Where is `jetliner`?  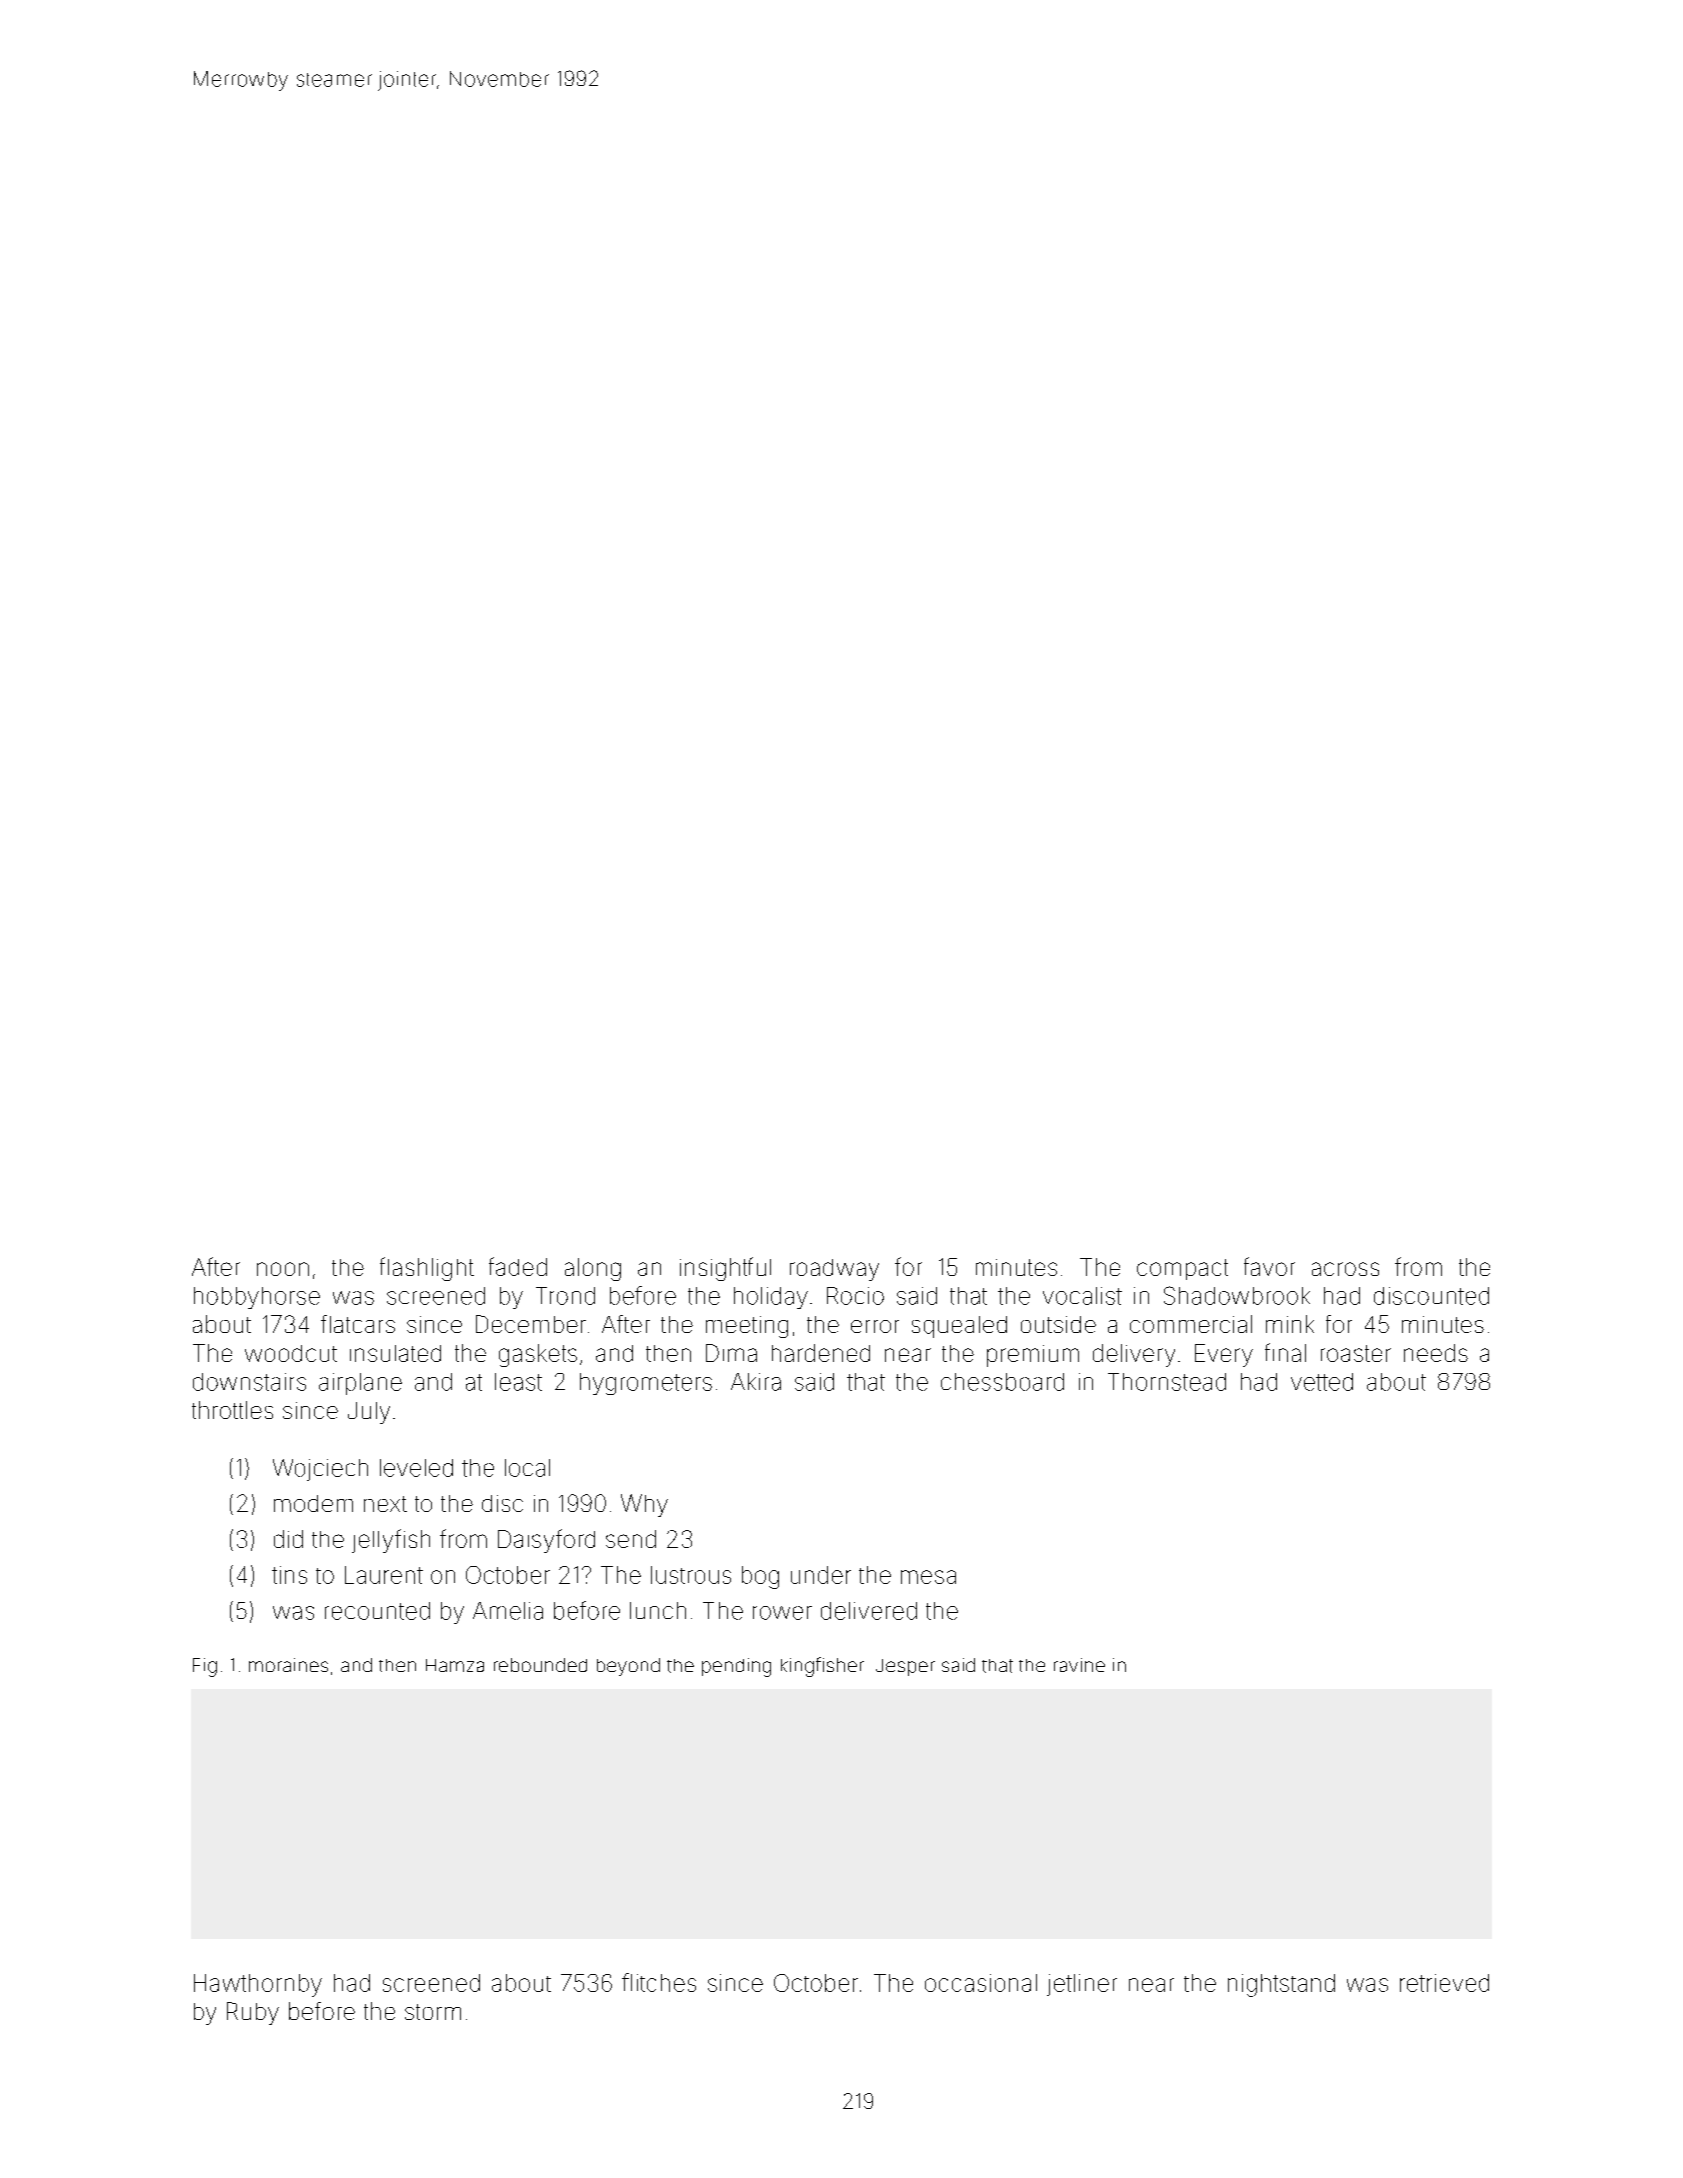 jetliner is located at coordinates (1082, 1985).
